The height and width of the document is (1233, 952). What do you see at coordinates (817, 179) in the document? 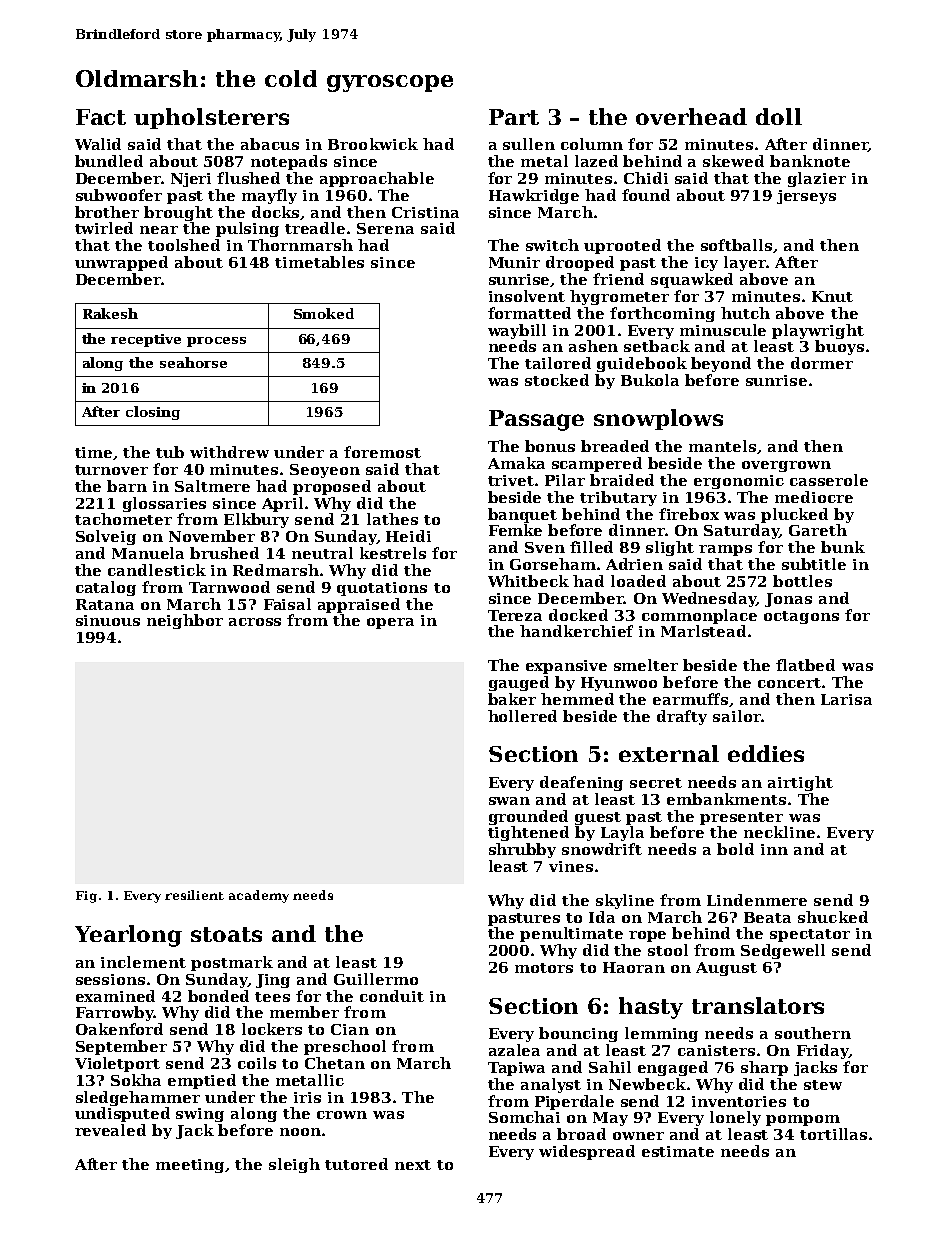
I see `glazier` at bounding box center [817, 179].
